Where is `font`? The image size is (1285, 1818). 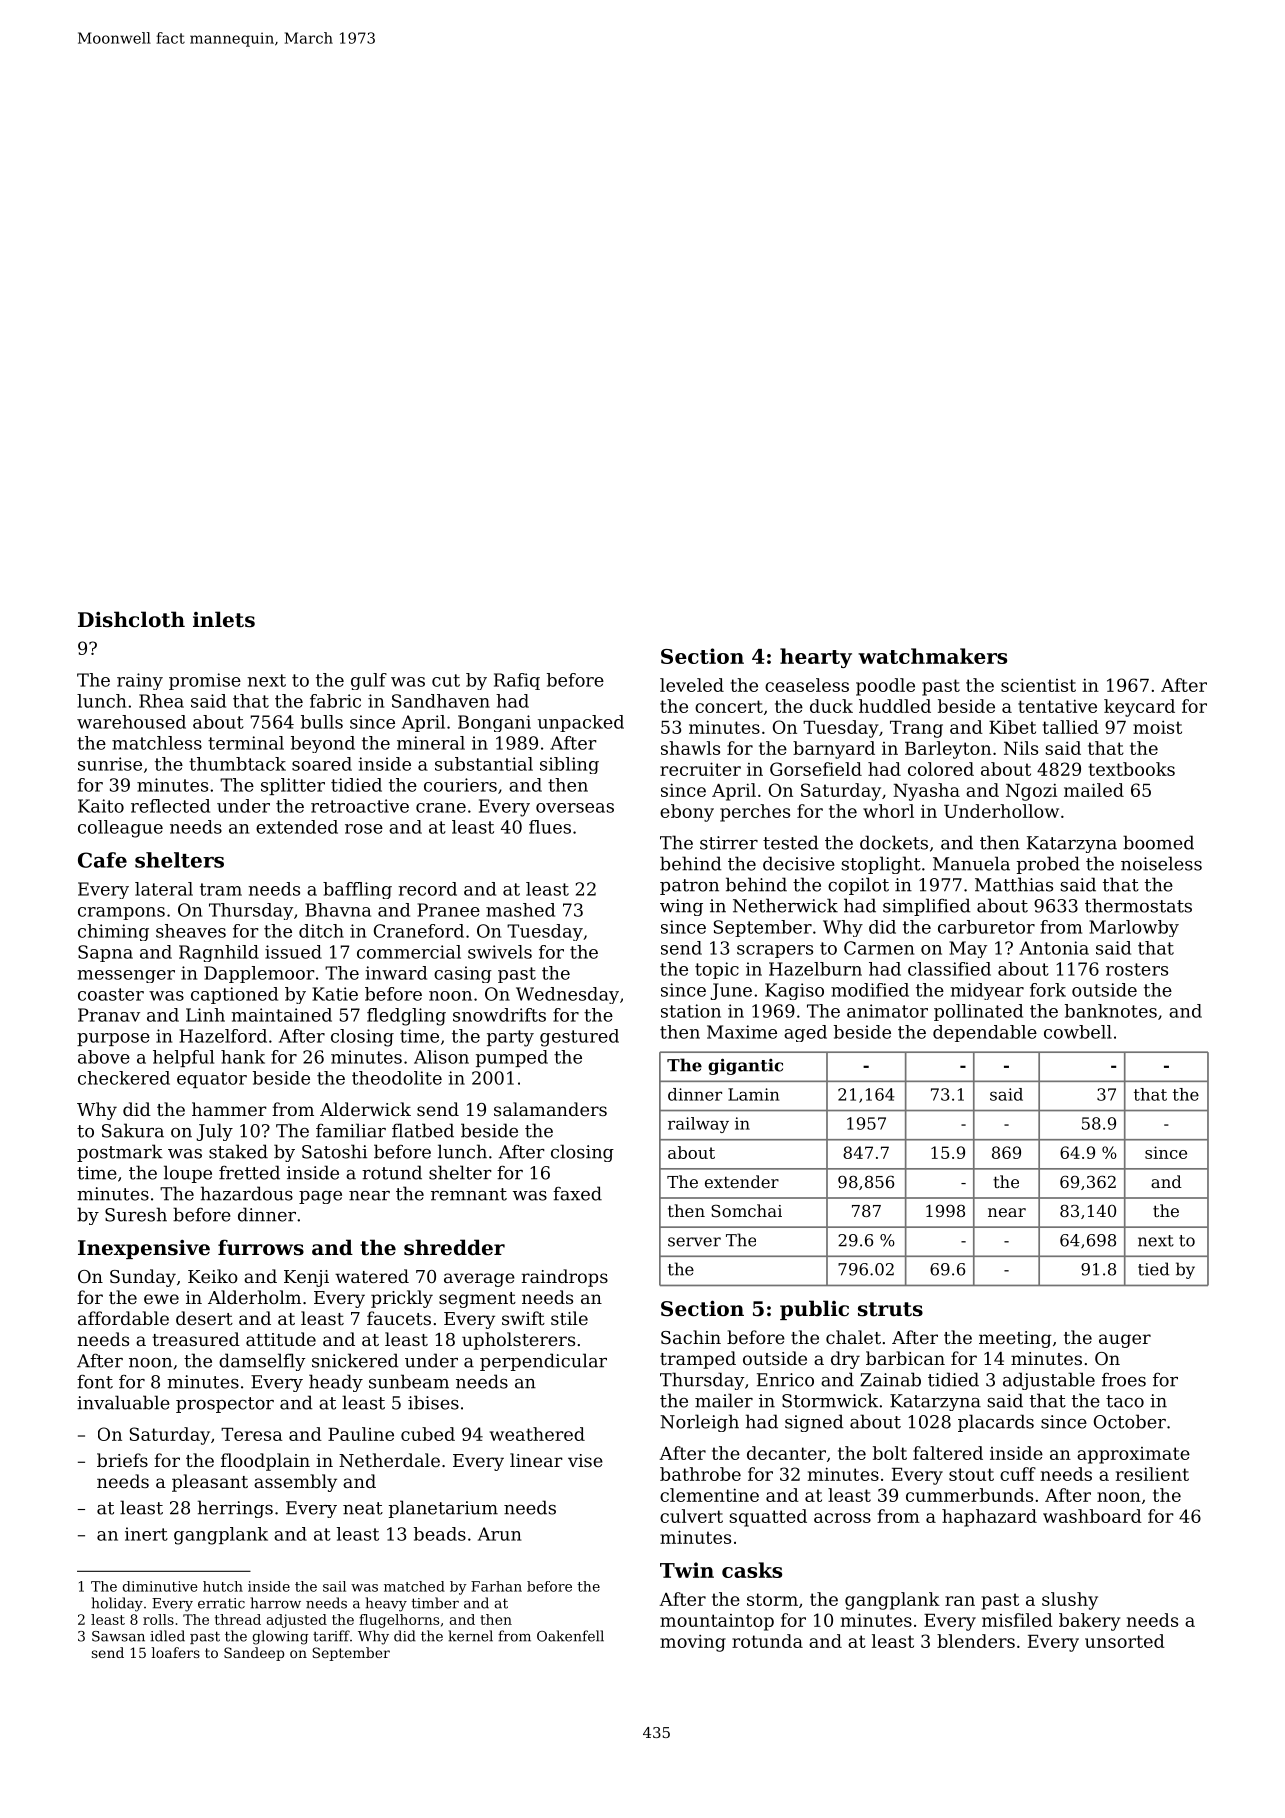 font is located at coordinates (95, 1381).
